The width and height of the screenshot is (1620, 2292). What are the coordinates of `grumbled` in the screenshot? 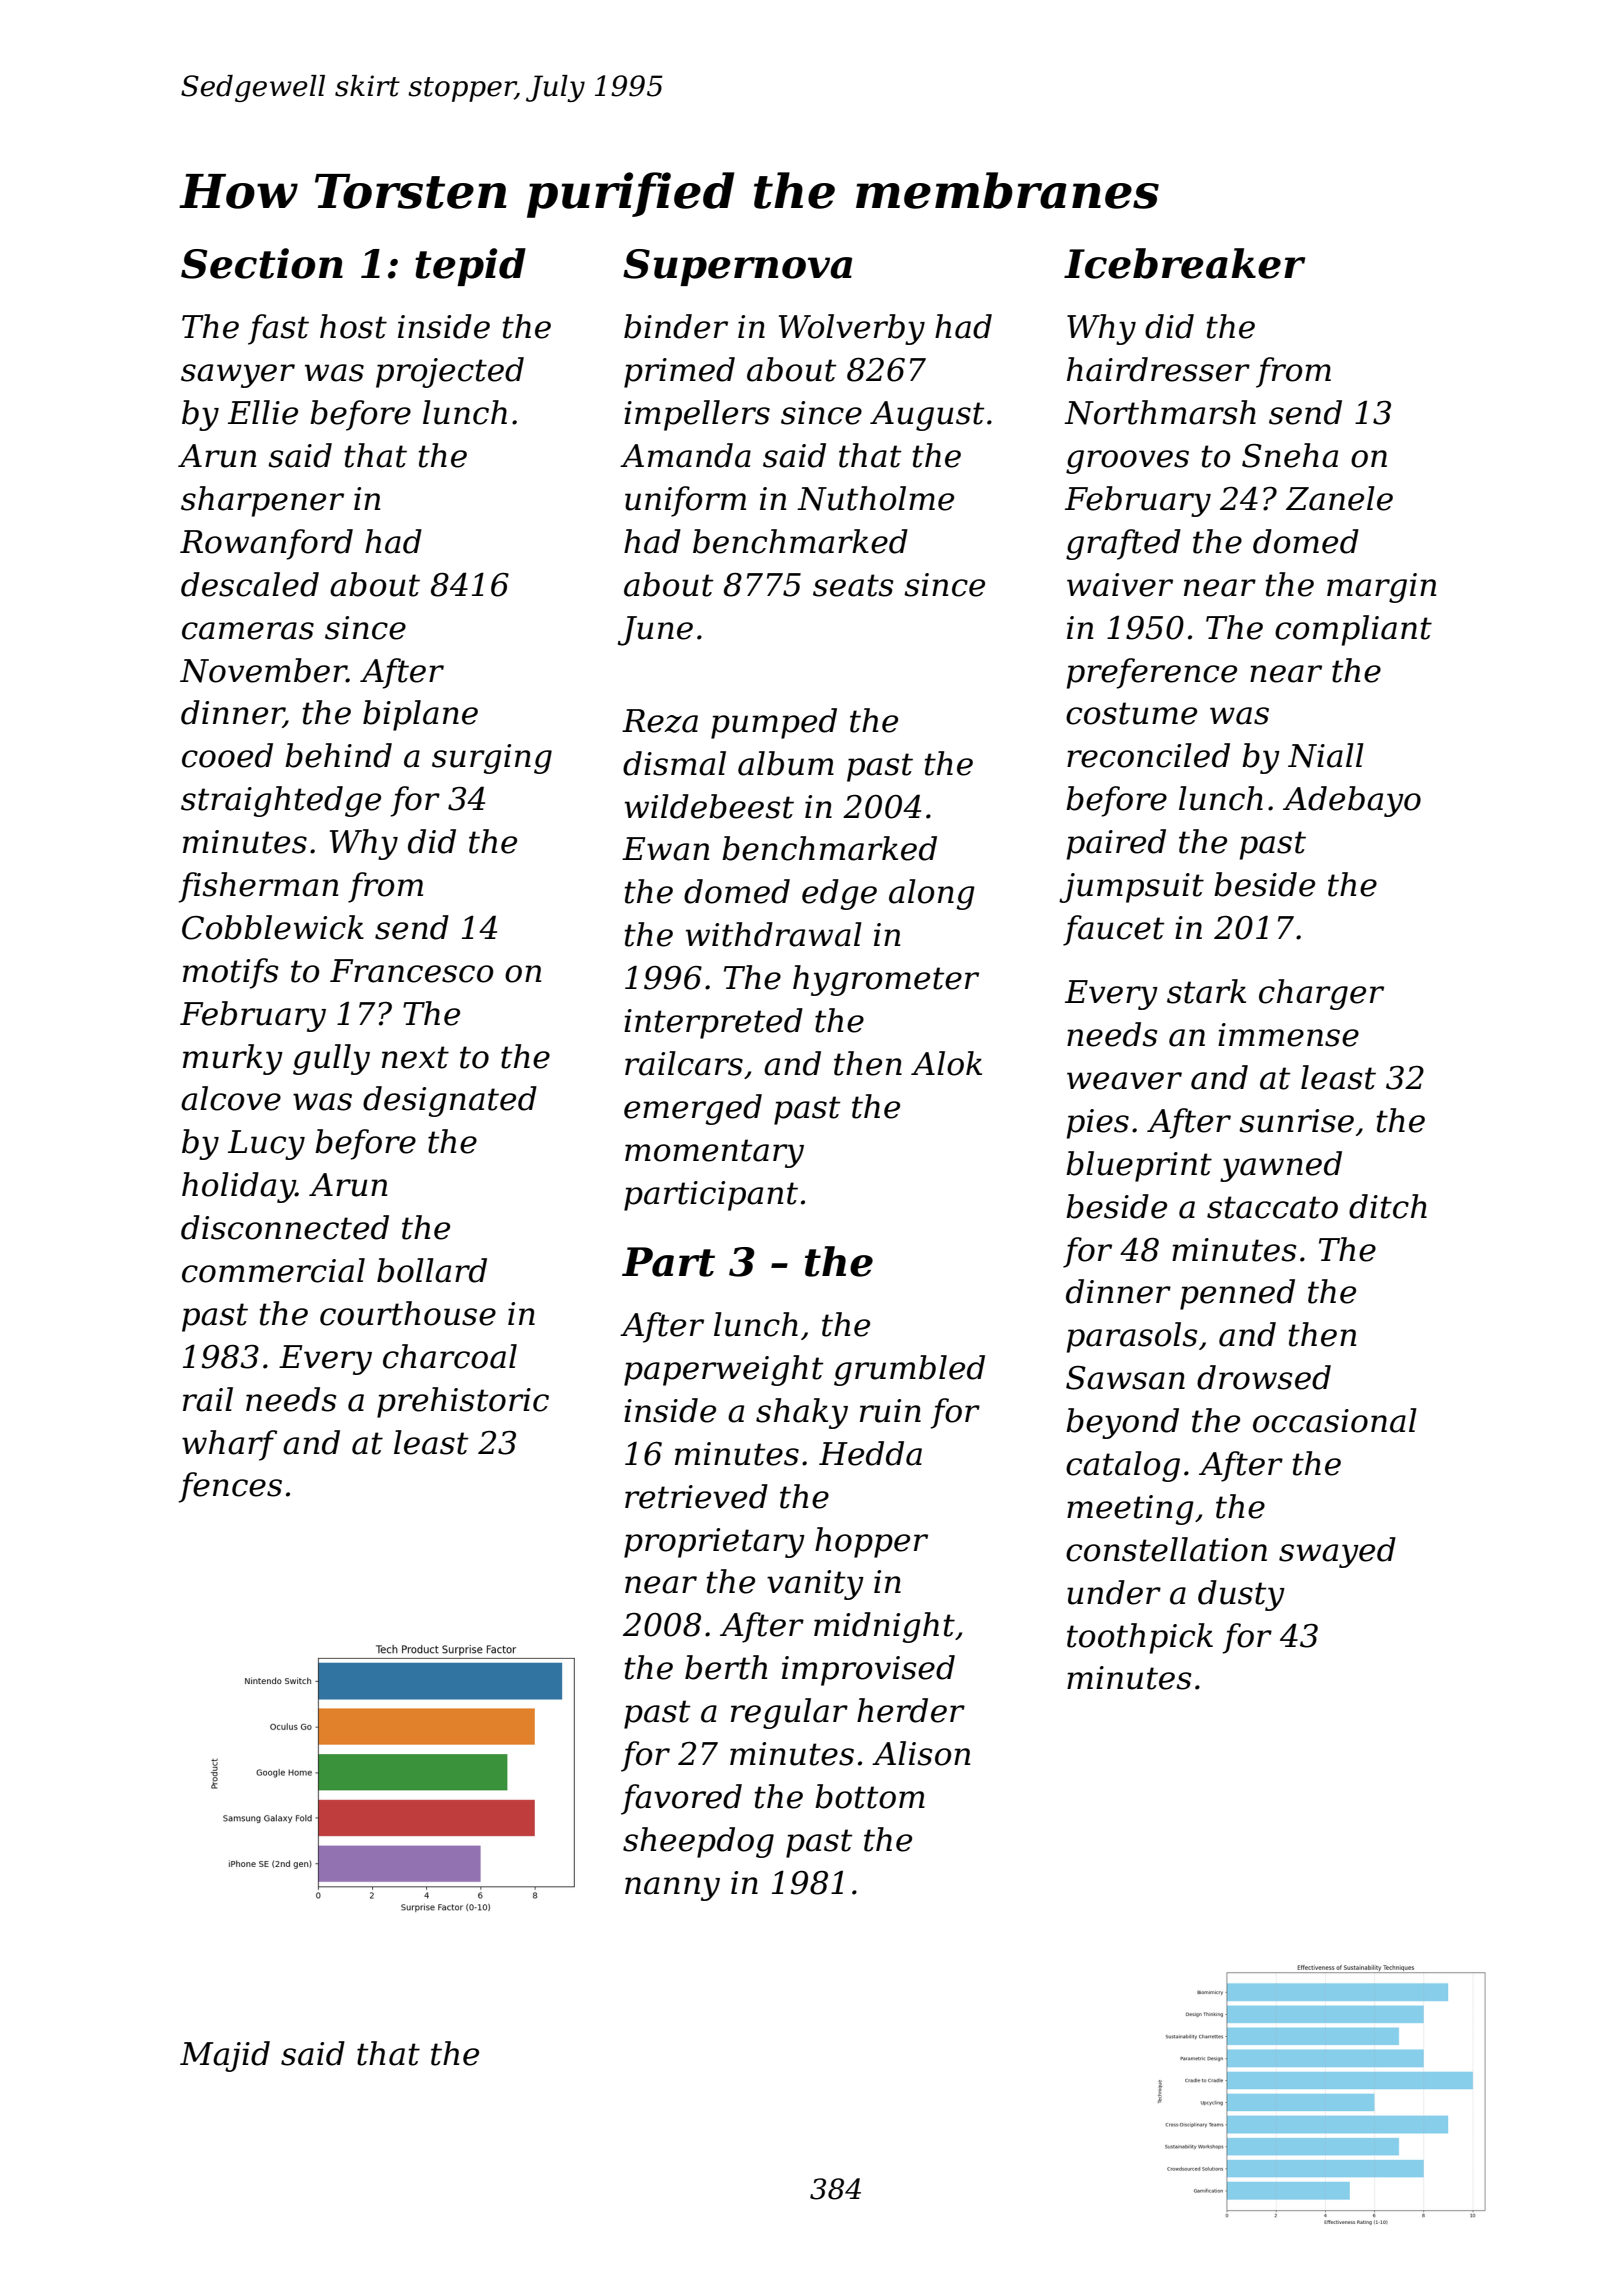 It's located at (909, 1370).
